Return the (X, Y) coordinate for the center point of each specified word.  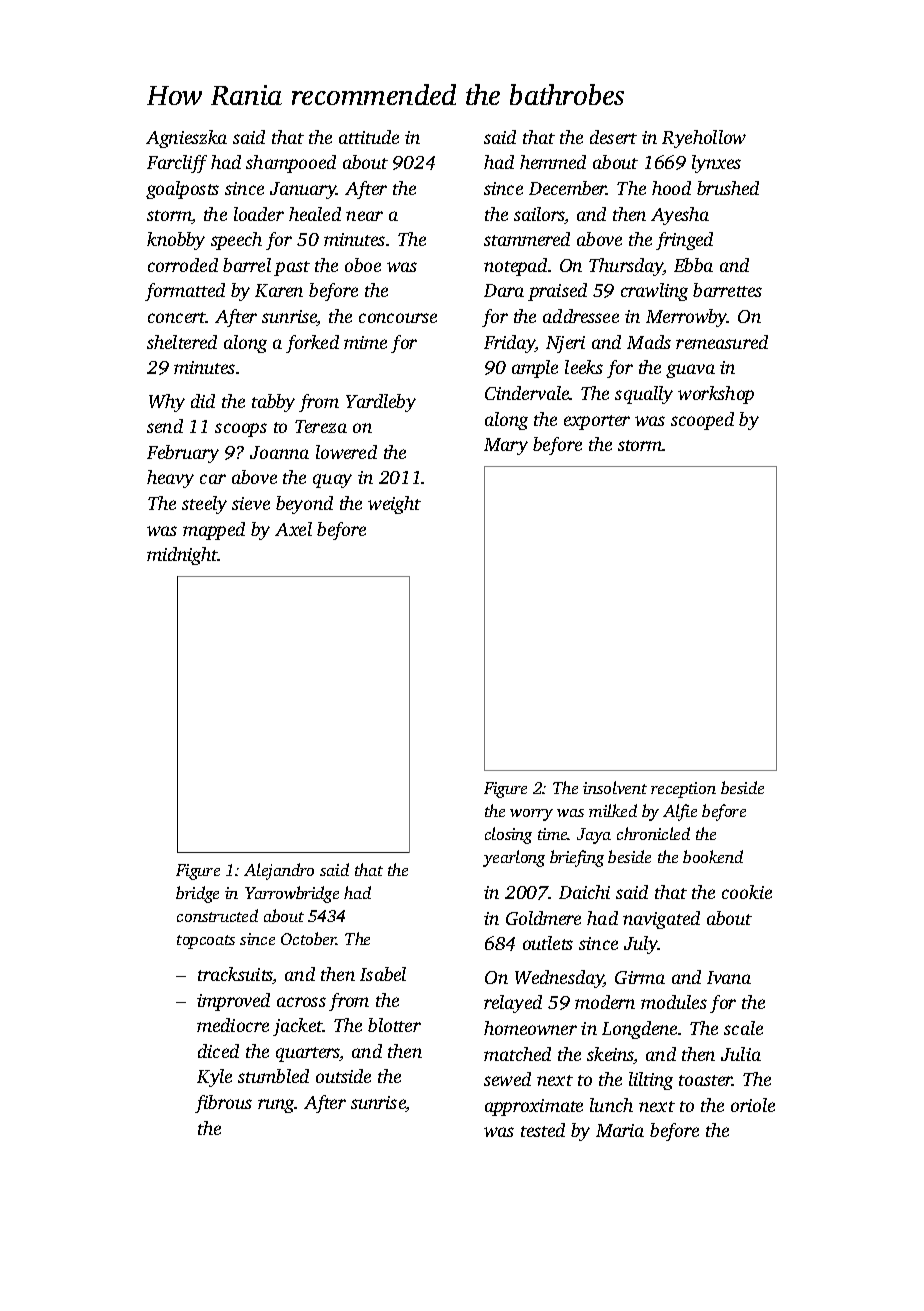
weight (394, 505)
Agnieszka (186, 139)
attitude (369, 137)
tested (543, 1130)
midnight (182, 556)
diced (218, 1051)
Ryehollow (704, 139)
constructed (217, 915)
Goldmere (543, 918)
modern (605, 1002)
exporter (597, 422)
